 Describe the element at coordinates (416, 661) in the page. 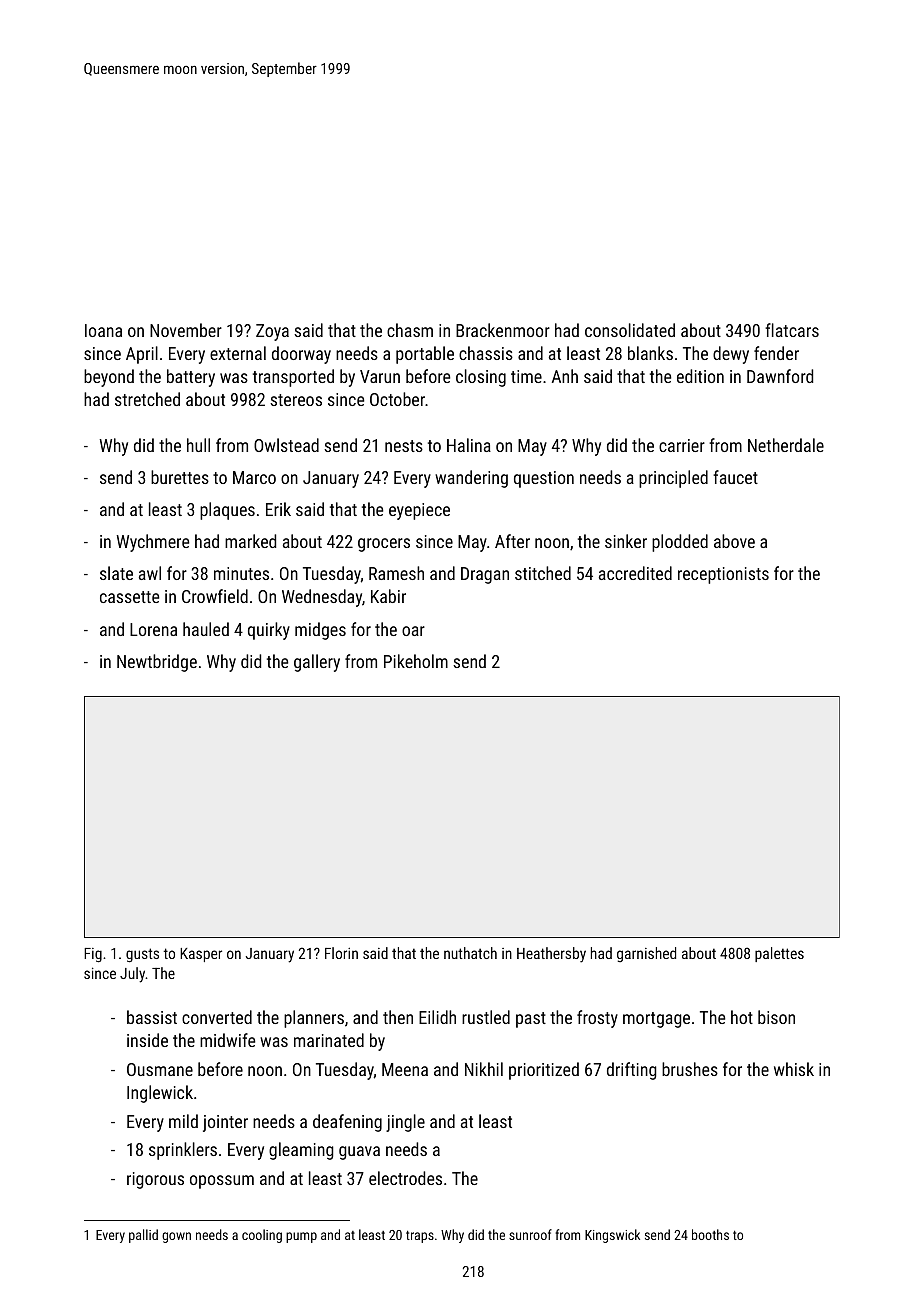

I see `Pikeholm` at that location.
